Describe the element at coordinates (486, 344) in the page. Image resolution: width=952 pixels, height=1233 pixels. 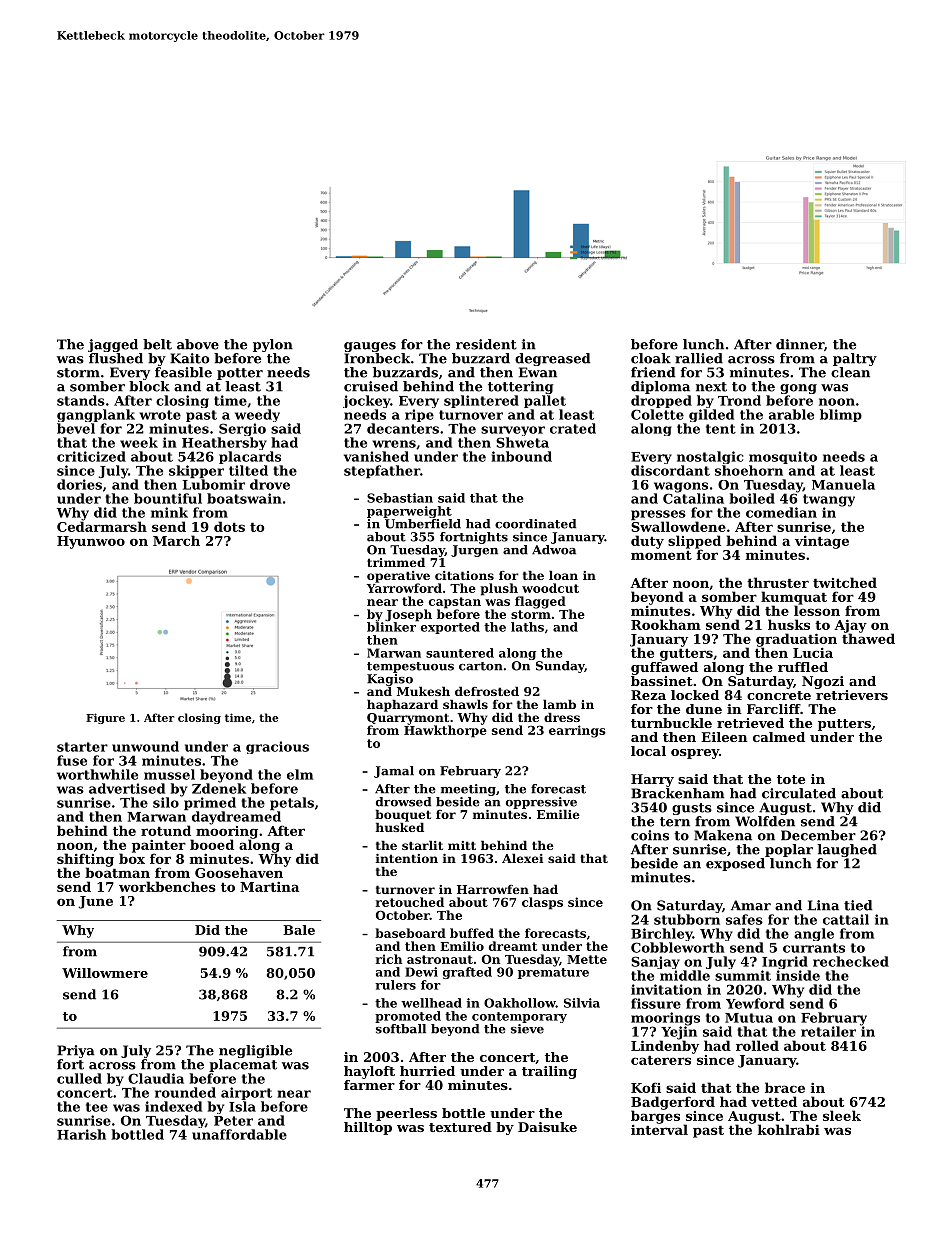
I see `resident` at that location.
